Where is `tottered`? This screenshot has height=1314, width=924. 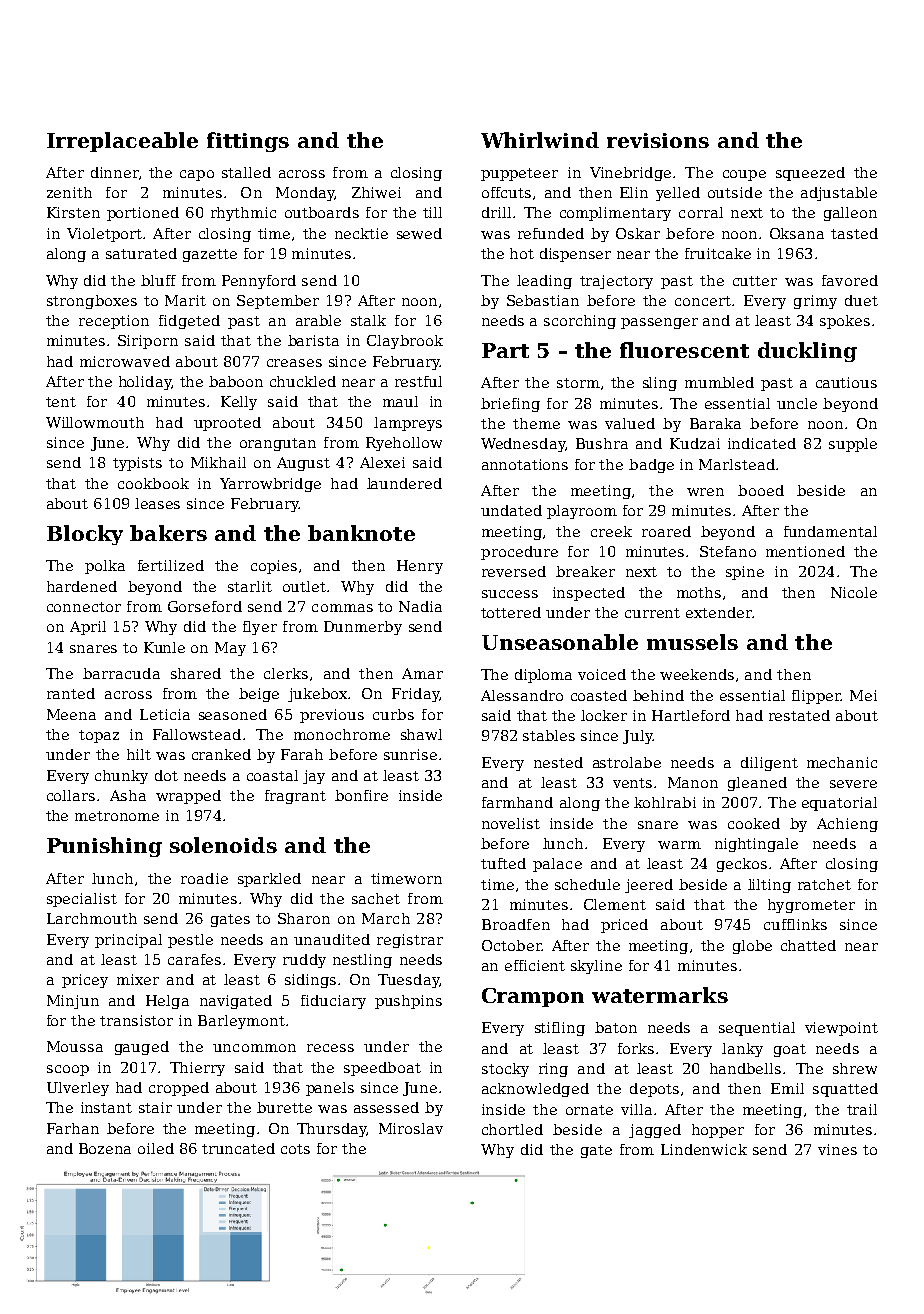 tottered is located at coordinates (511, 612).
